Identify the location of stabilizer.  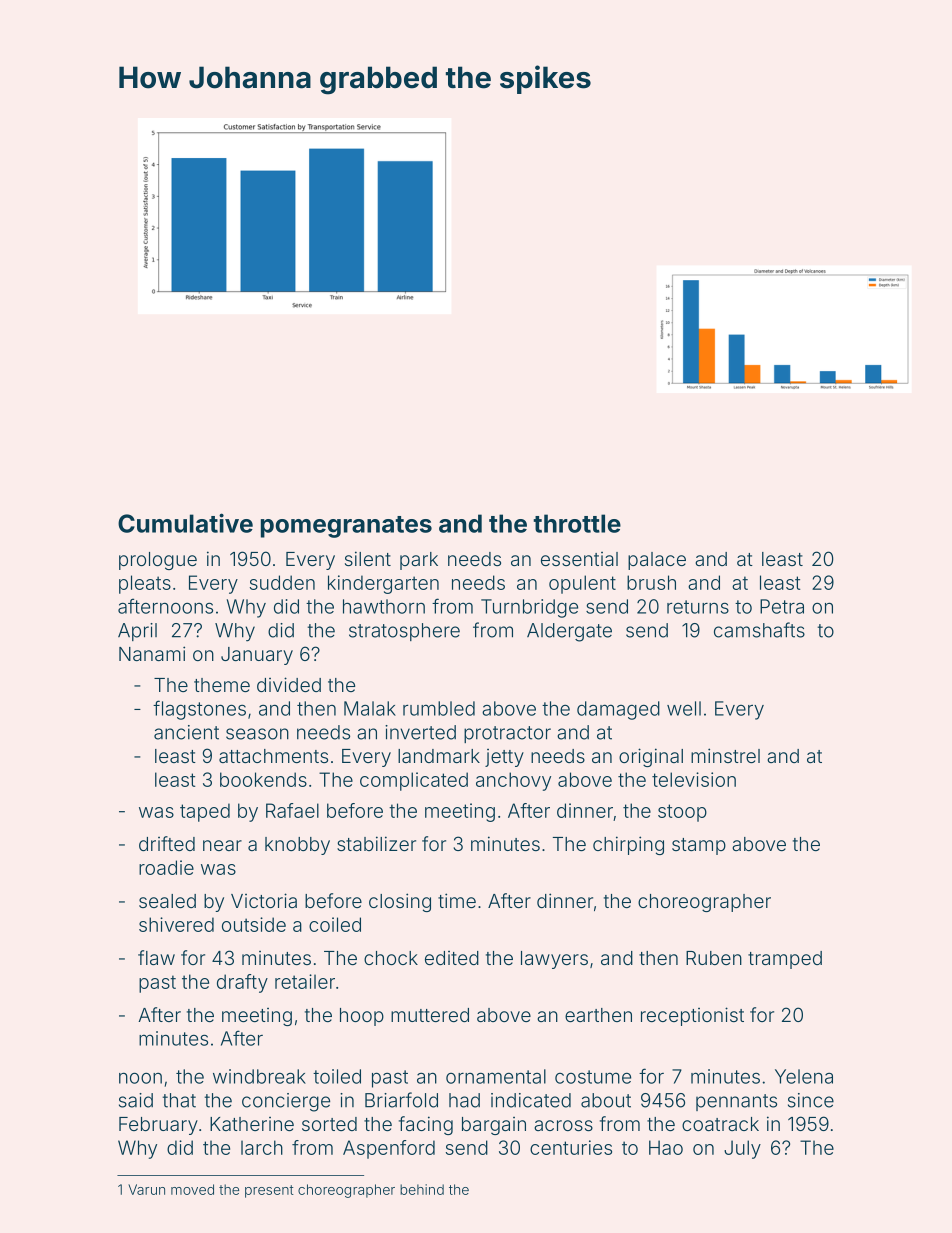
(376, 843).
